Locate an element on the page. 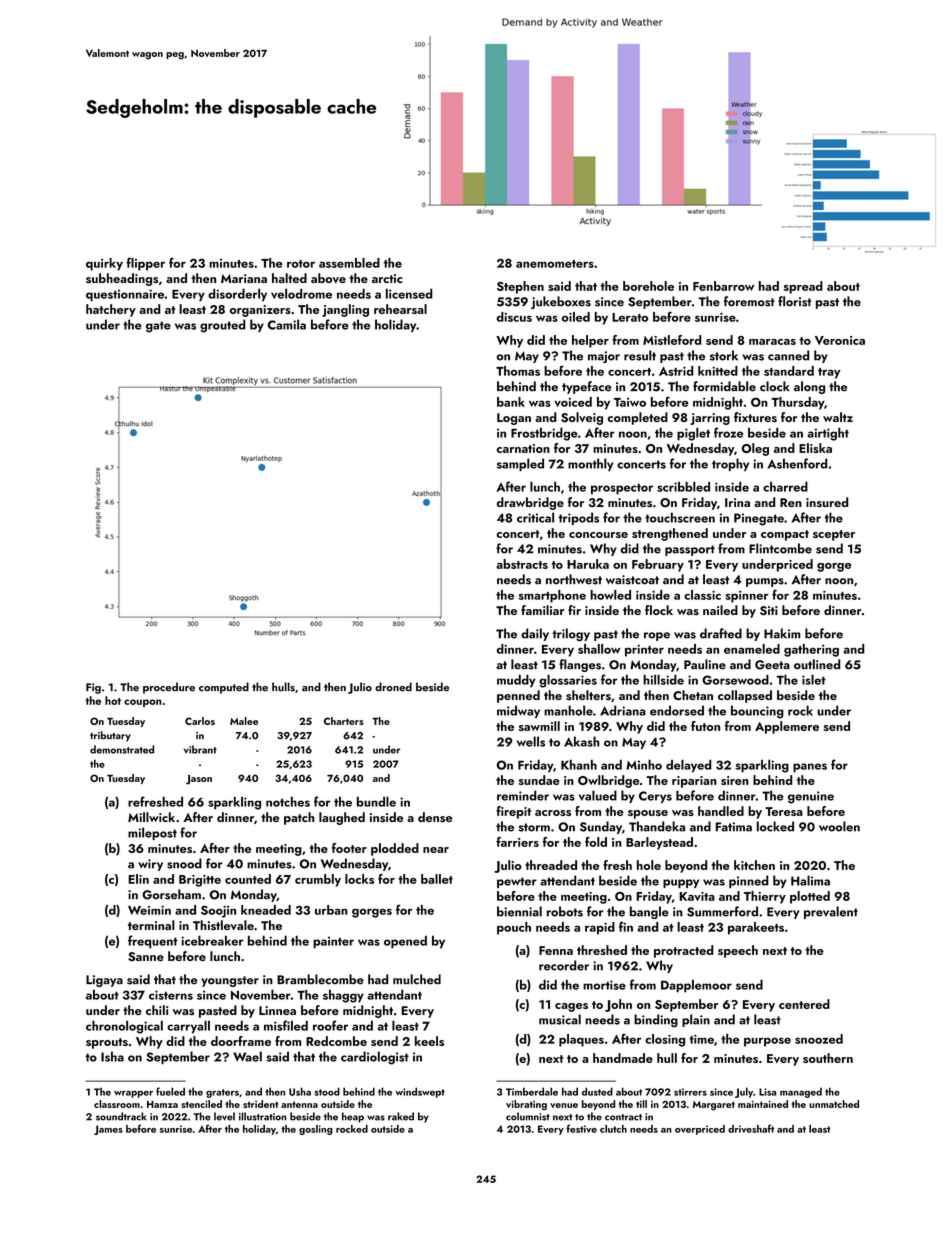 The height and width of the page is (1233, 952). pumps is located at coordinates (765, 582).
